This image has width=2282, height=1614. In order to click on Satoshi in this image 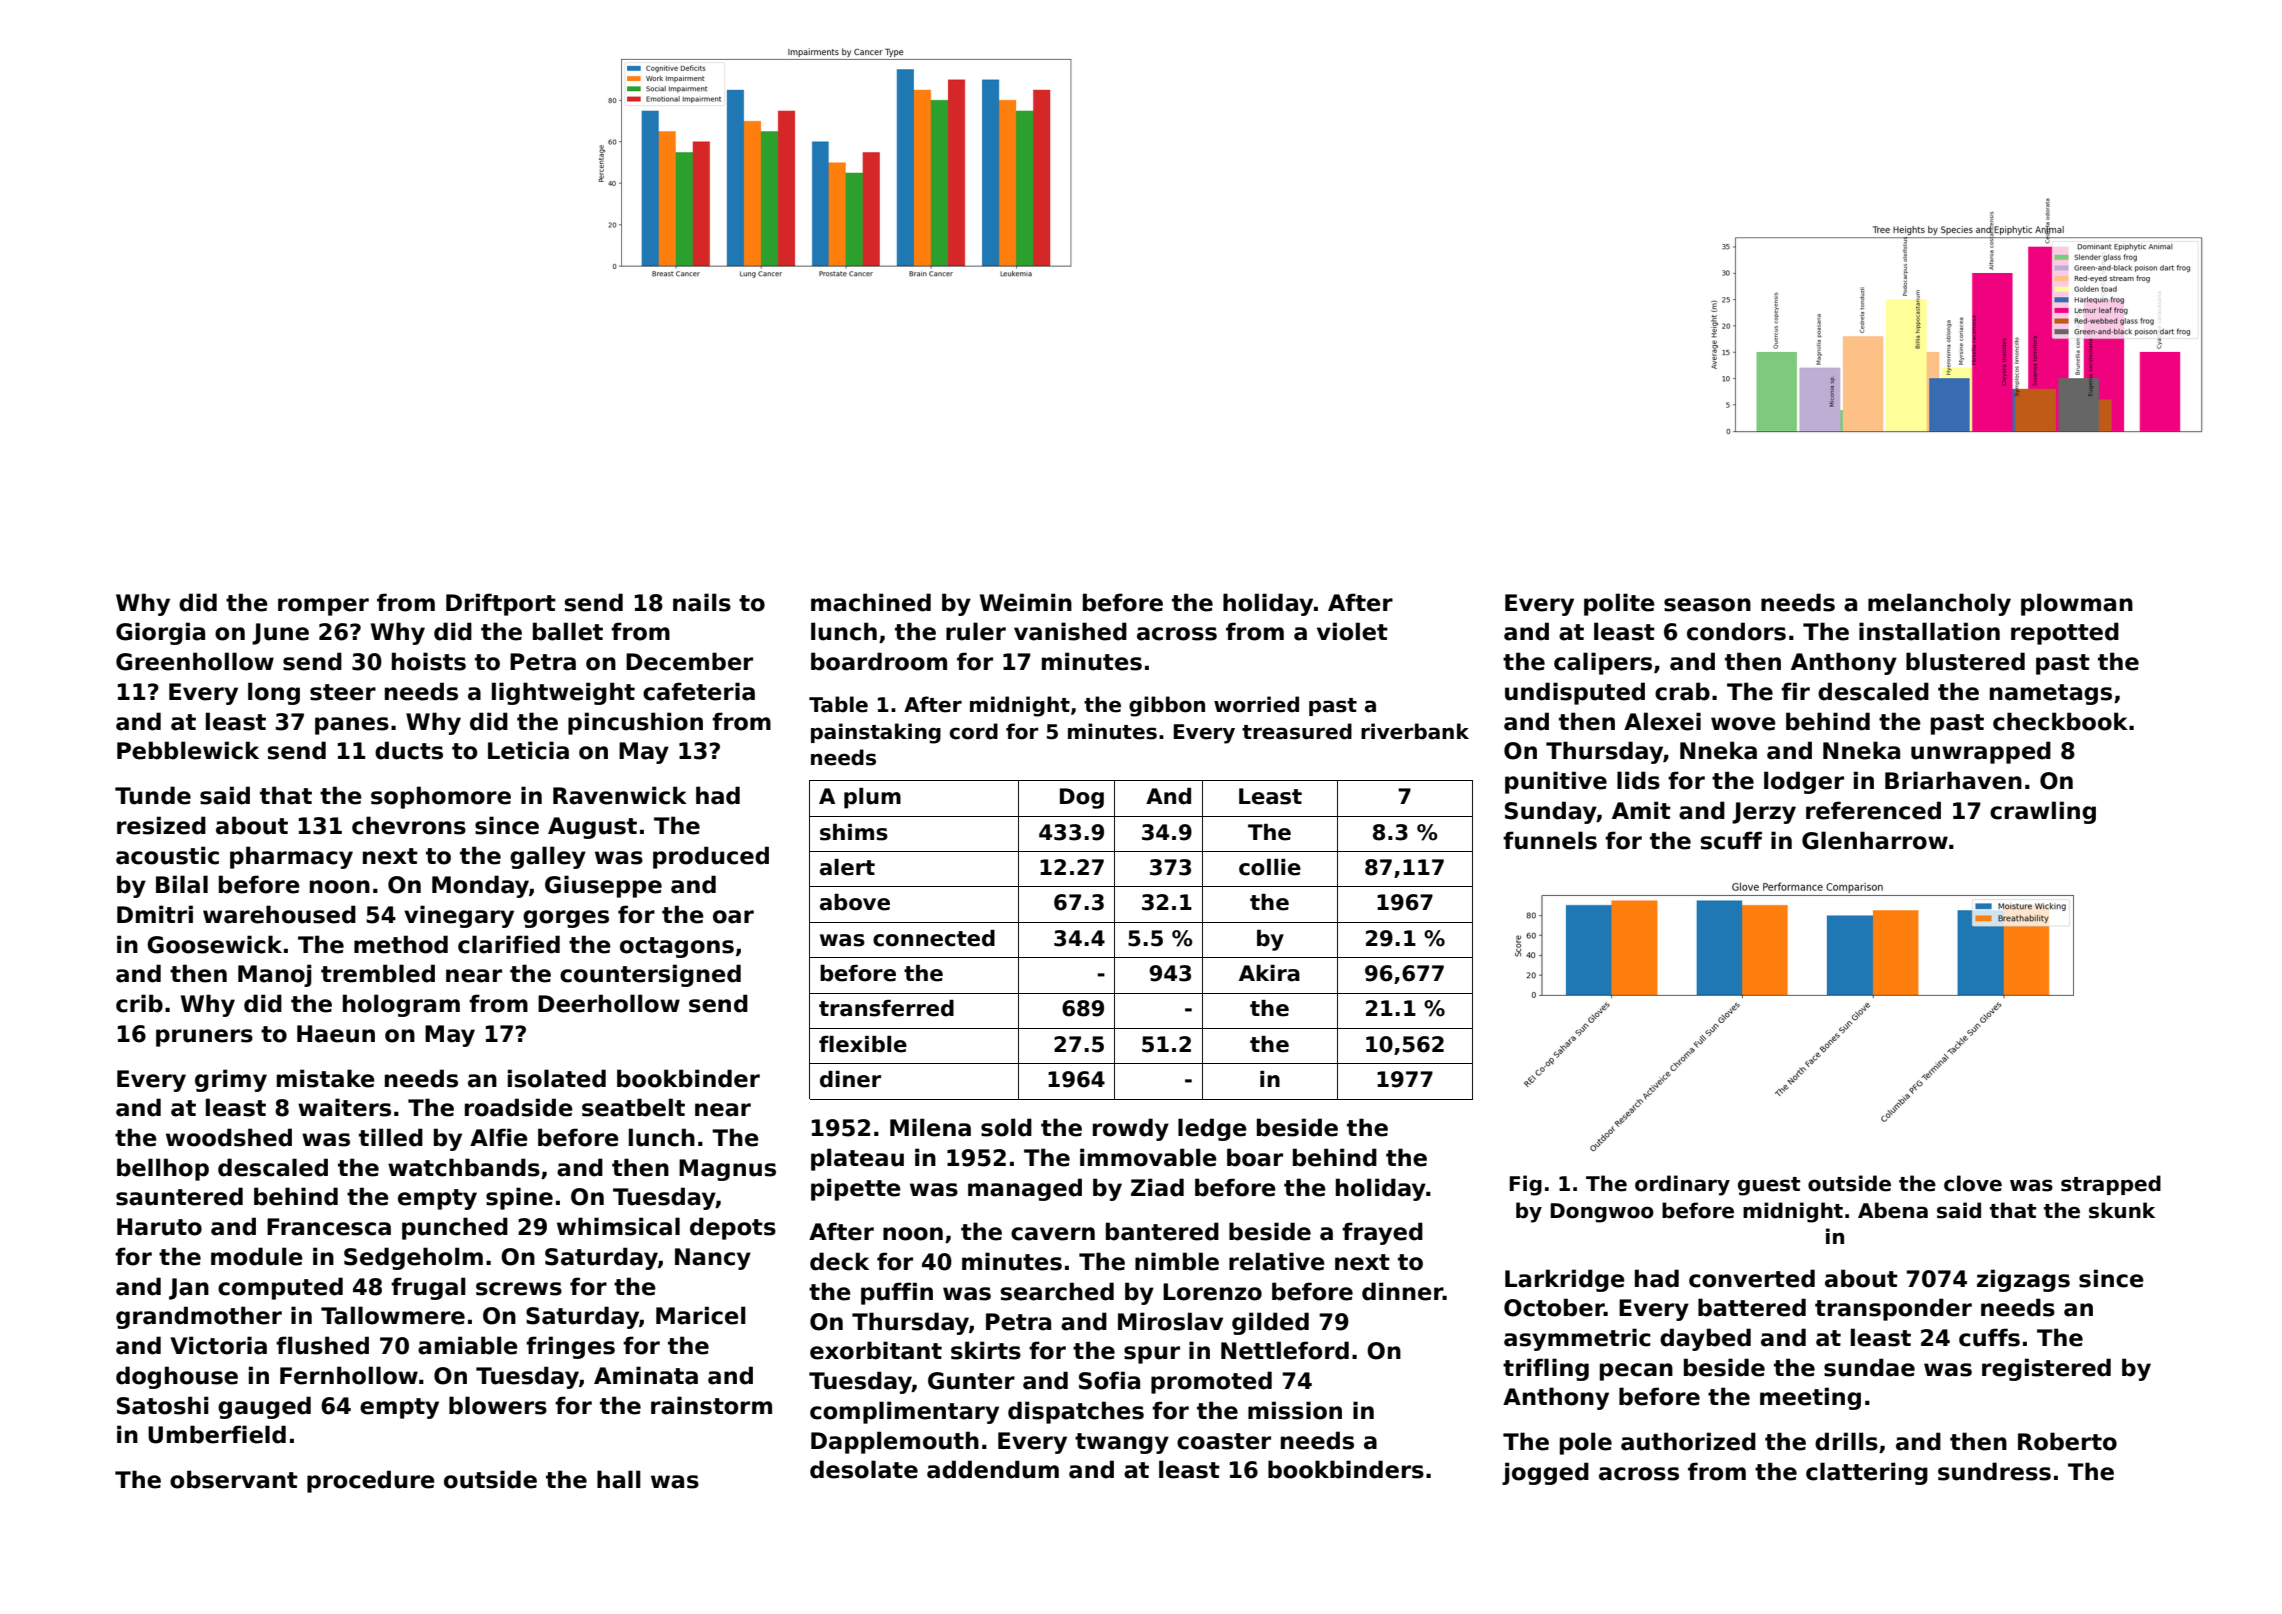, I will do `click(163, 1405)`.
